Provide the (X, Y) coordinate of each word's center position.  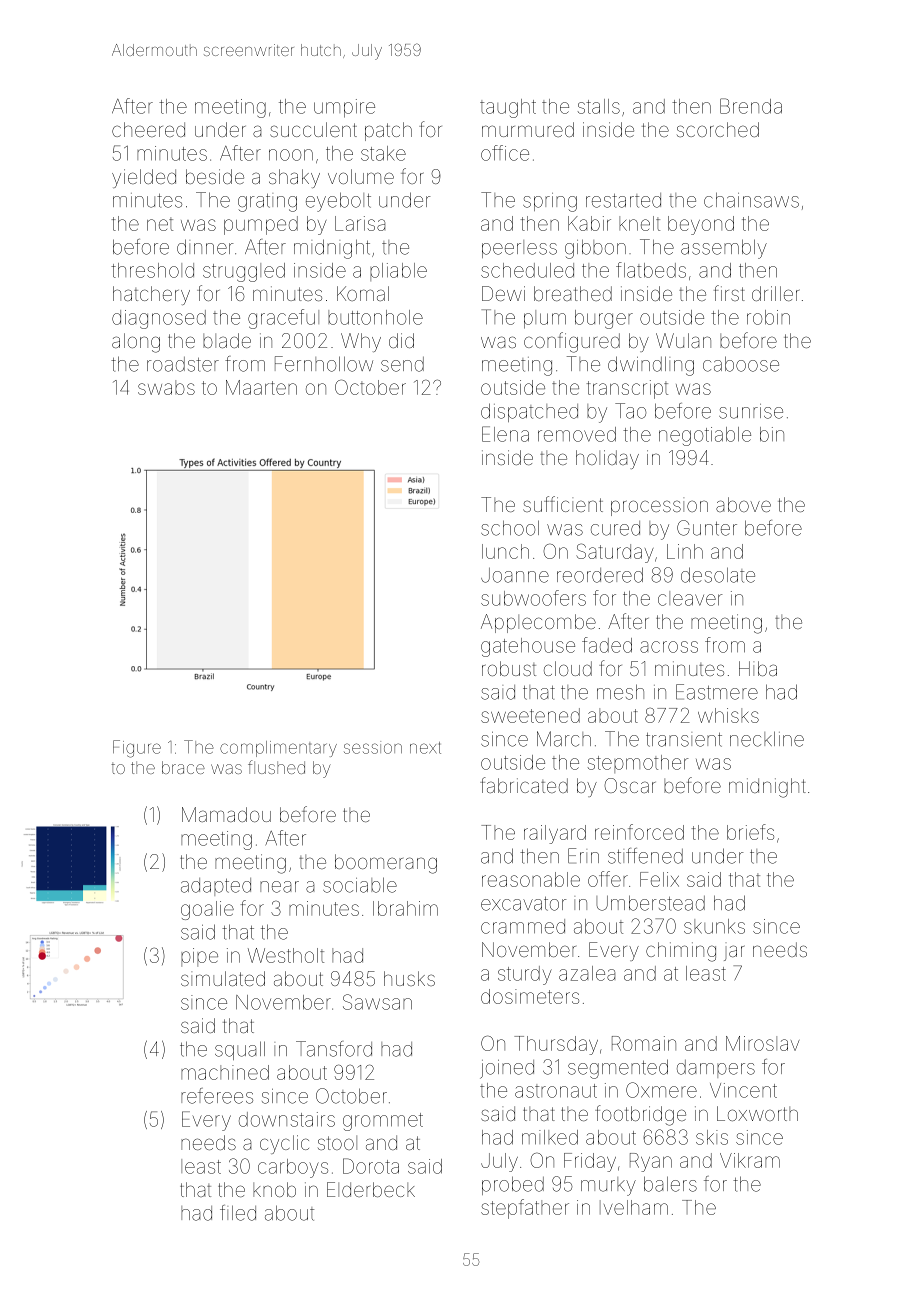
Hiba (758, 668)
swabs (166, 387)
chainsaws (751, 200)
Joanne (515, 575)
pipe (199, 957)
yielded (144, 178)
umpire (344, 108)
